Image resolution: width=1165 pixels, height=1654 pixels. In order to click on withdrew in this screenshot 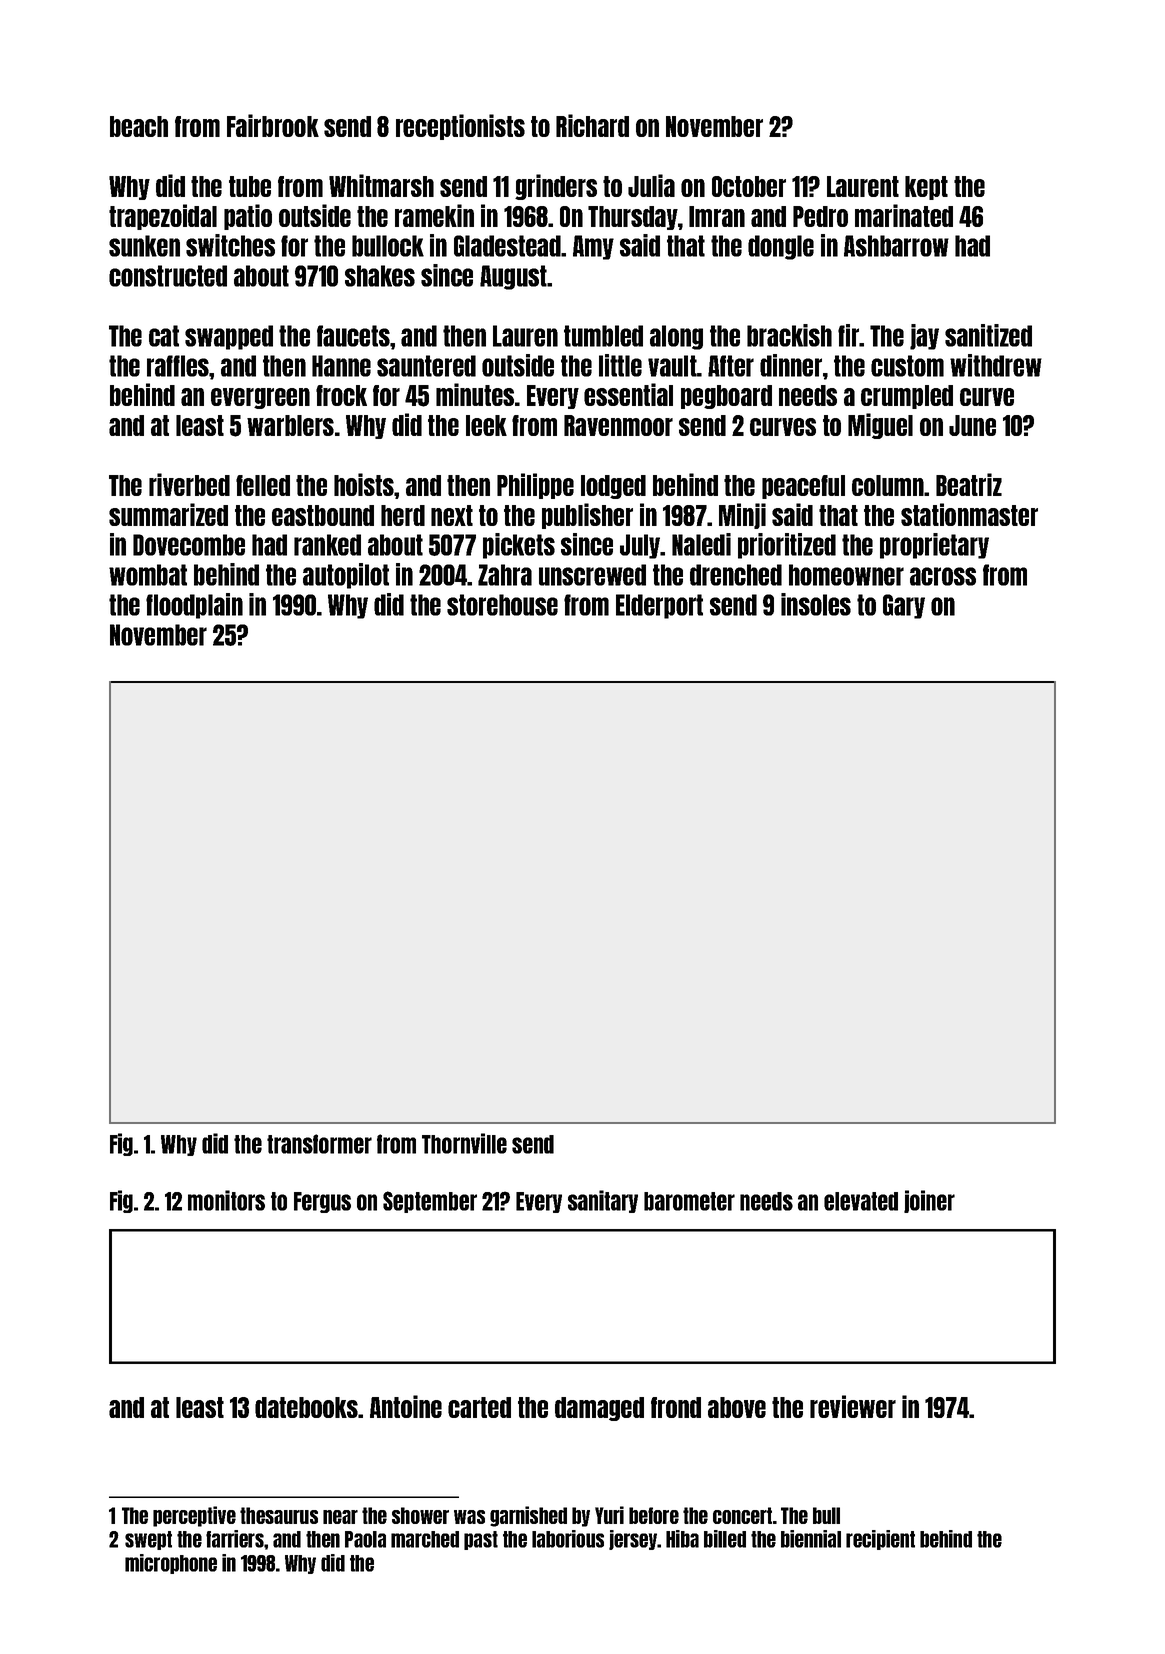, I will do `click(996, 365)`.
